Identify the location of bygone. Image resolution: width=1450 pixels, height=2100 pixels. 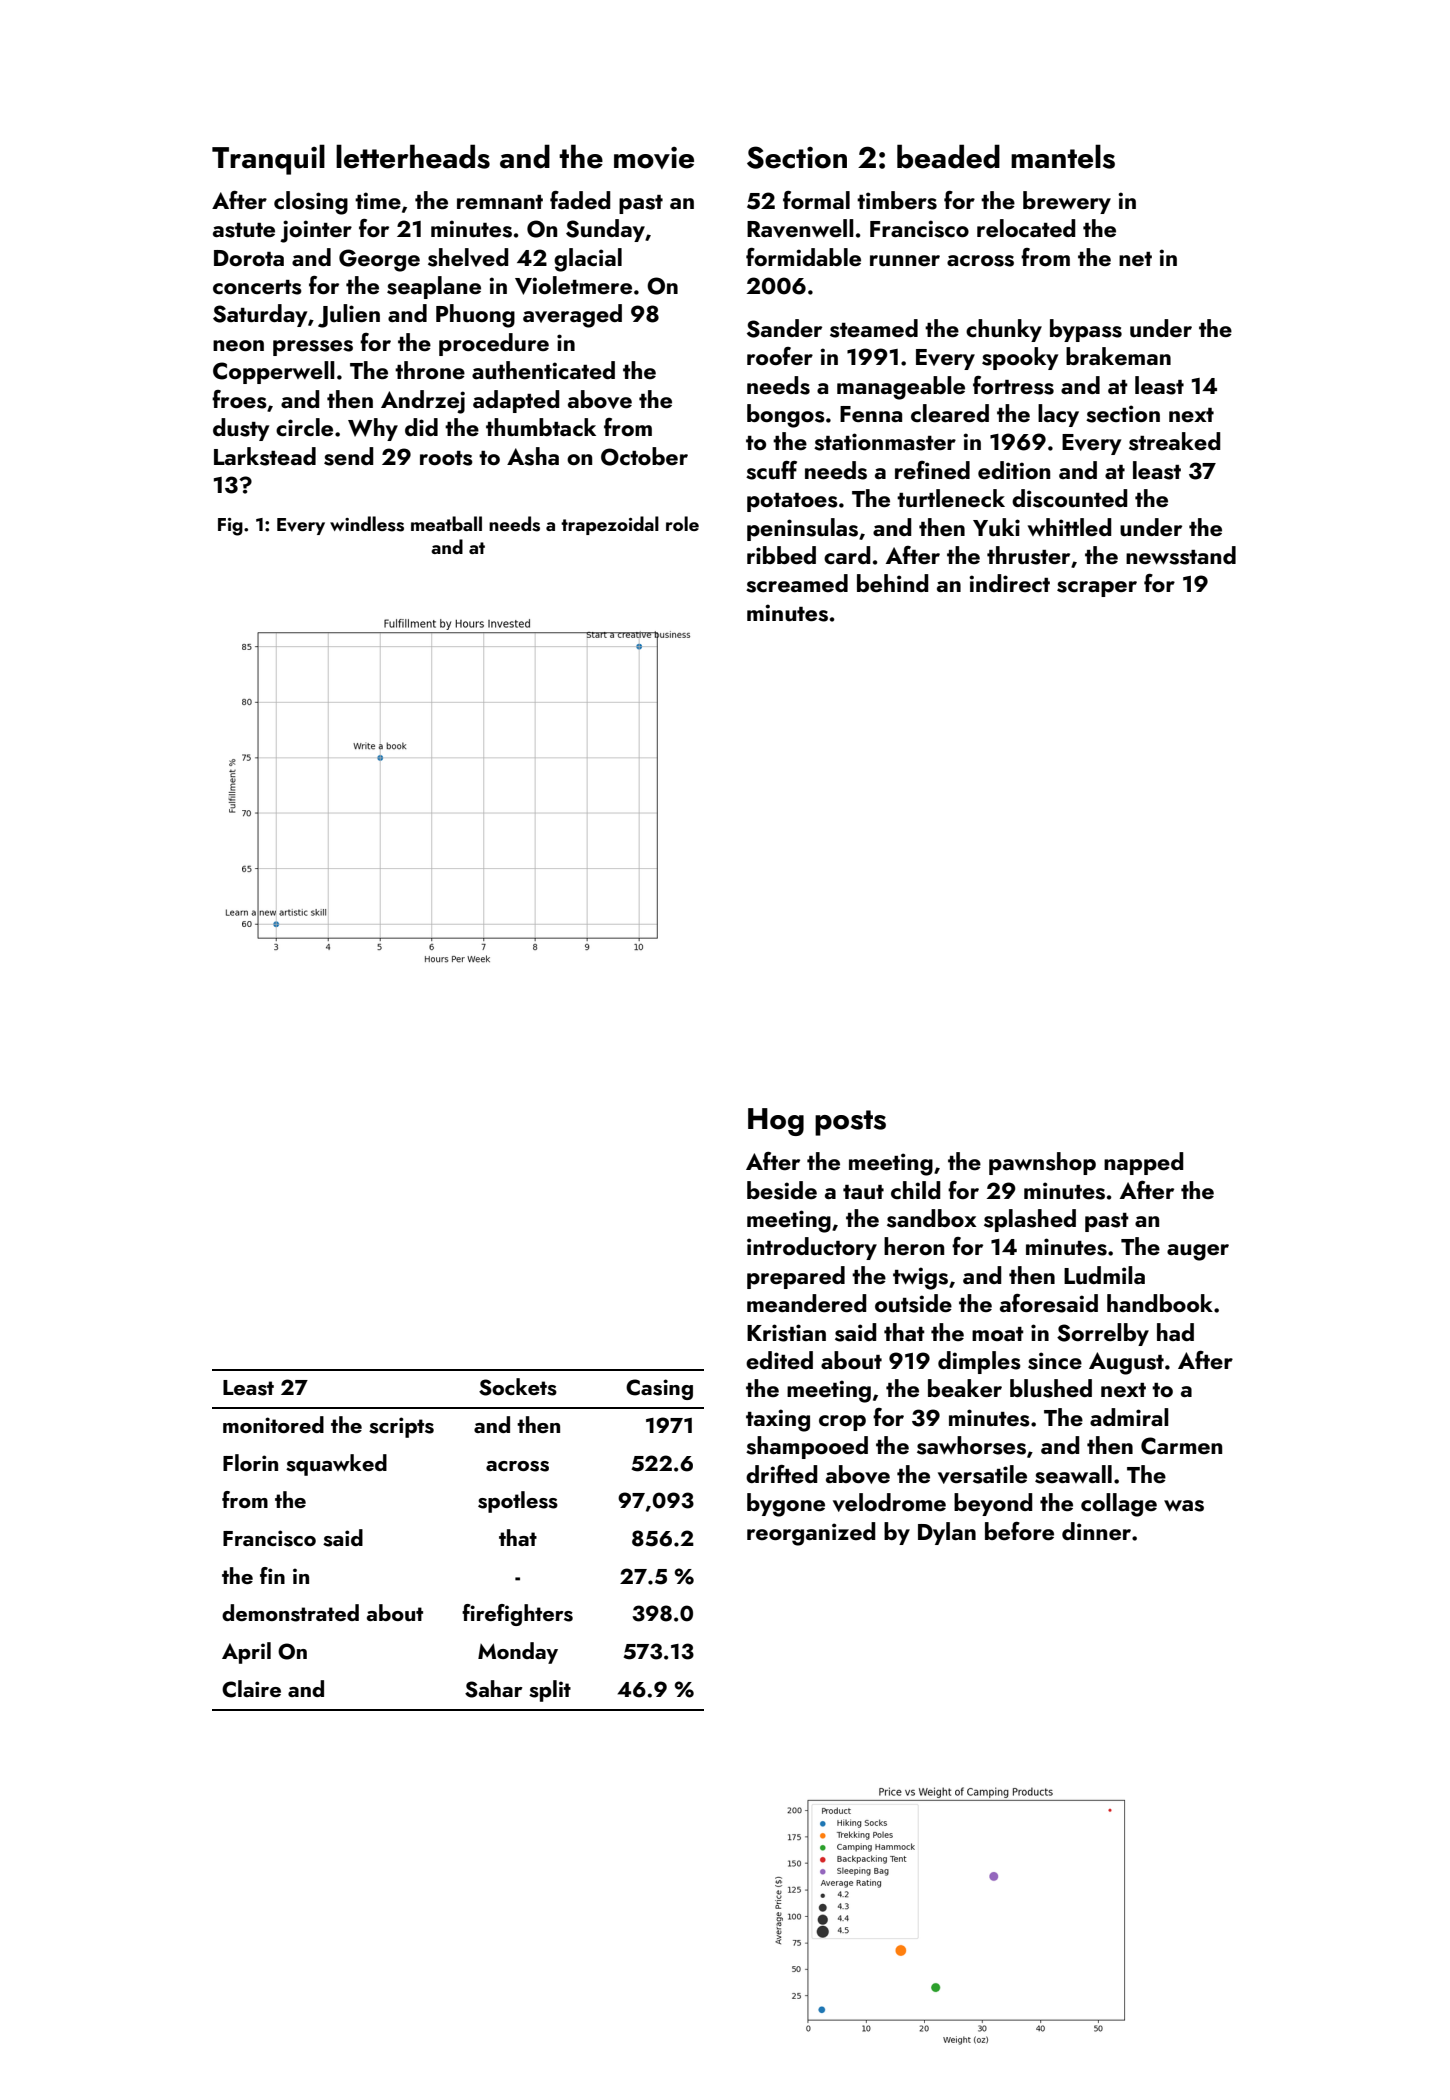
(786, 1505).
